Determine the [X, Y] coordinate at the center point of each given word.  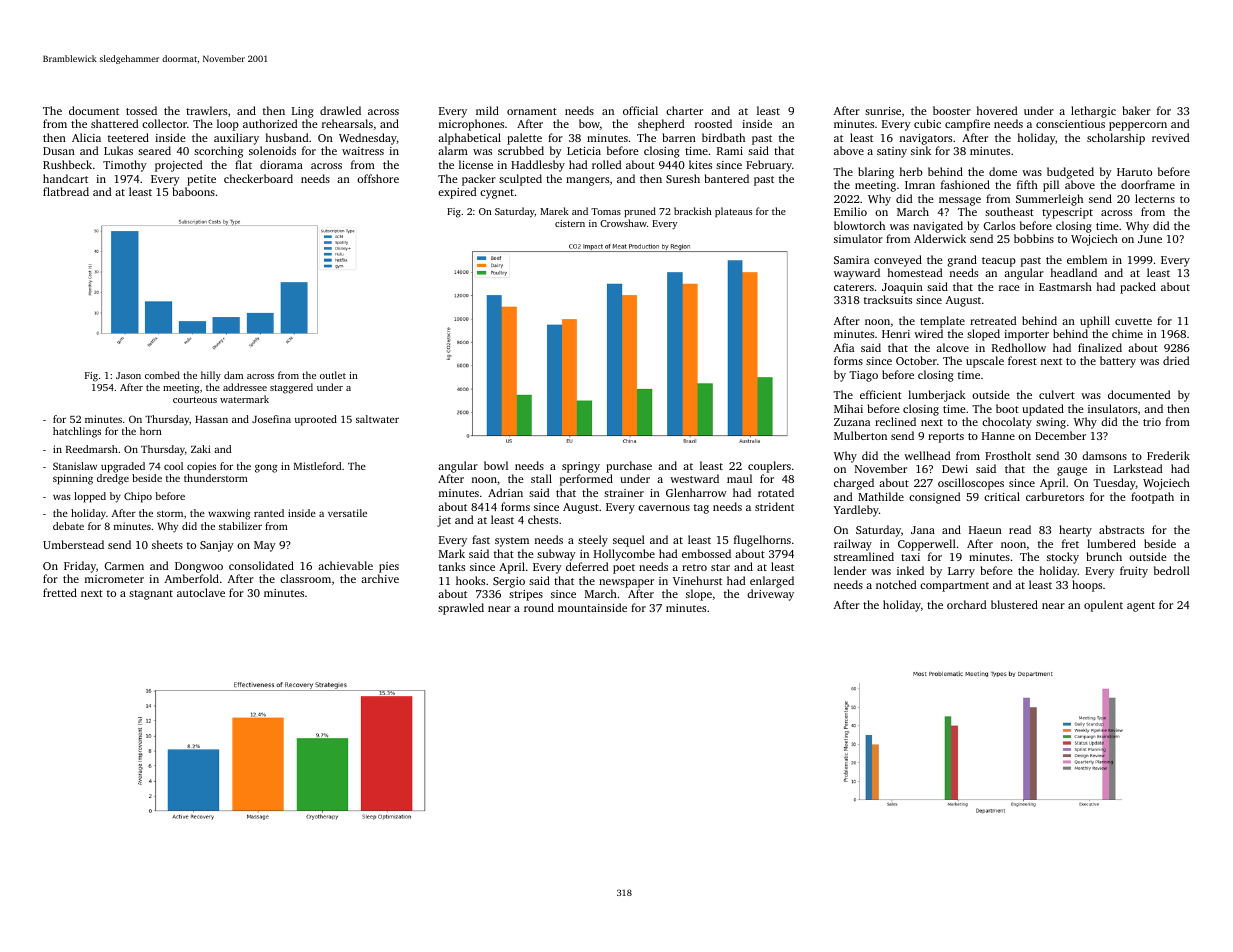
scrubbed [521, 150]
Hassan [211, 419]
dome [1003, 171]
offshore [378, 178]
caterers [854, 287]
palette [524, 139]
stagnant [151, 595]
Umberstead [73, 544]
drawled [340, 110]
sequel [629, 541]
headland [1074, 272]
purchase [629, 467]
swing [1051, 423]
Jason [128, 375]
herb [911, 171]
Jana [923, 530]
